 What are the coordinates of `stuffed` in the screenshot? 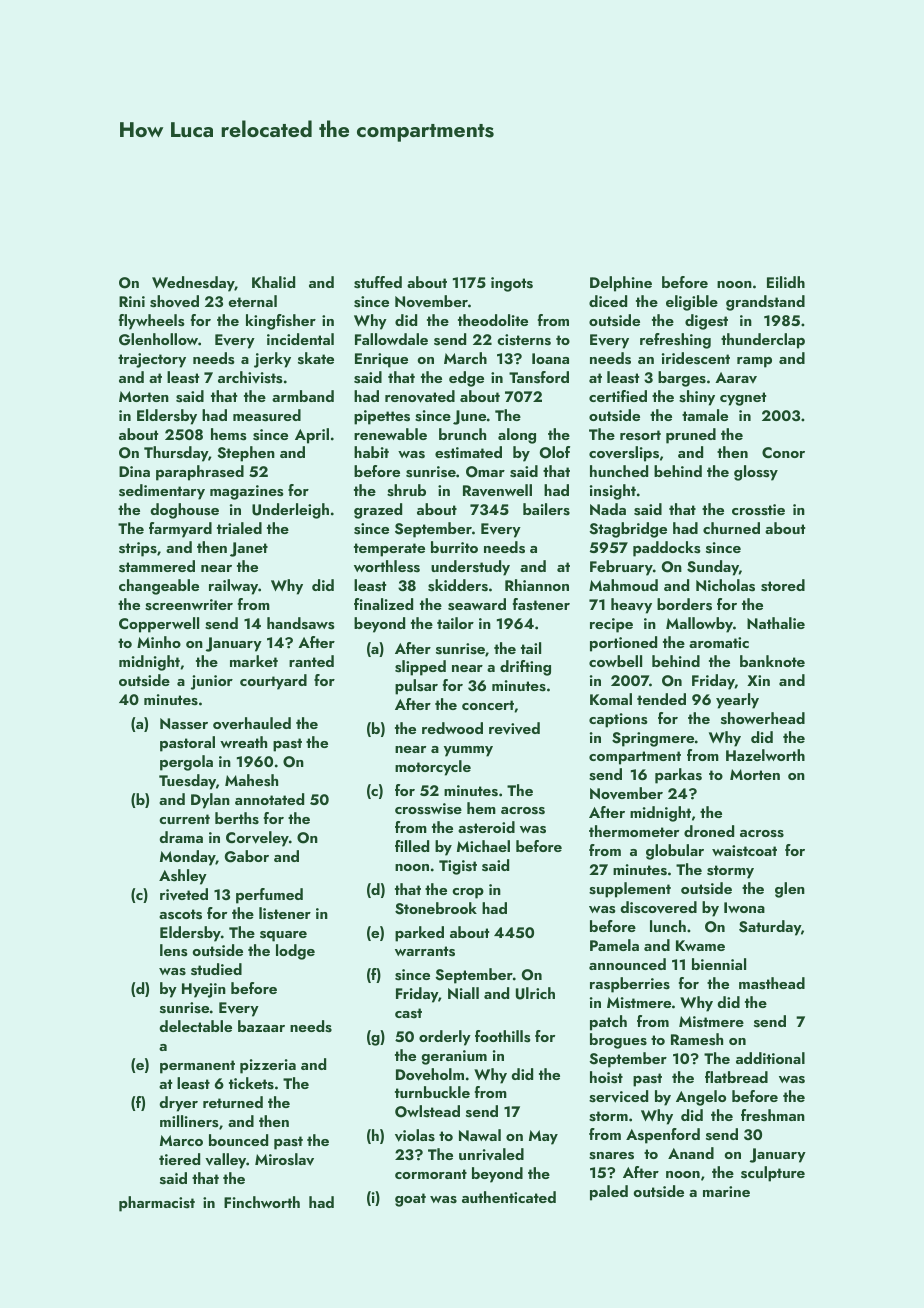 It's located at (378, 282).
